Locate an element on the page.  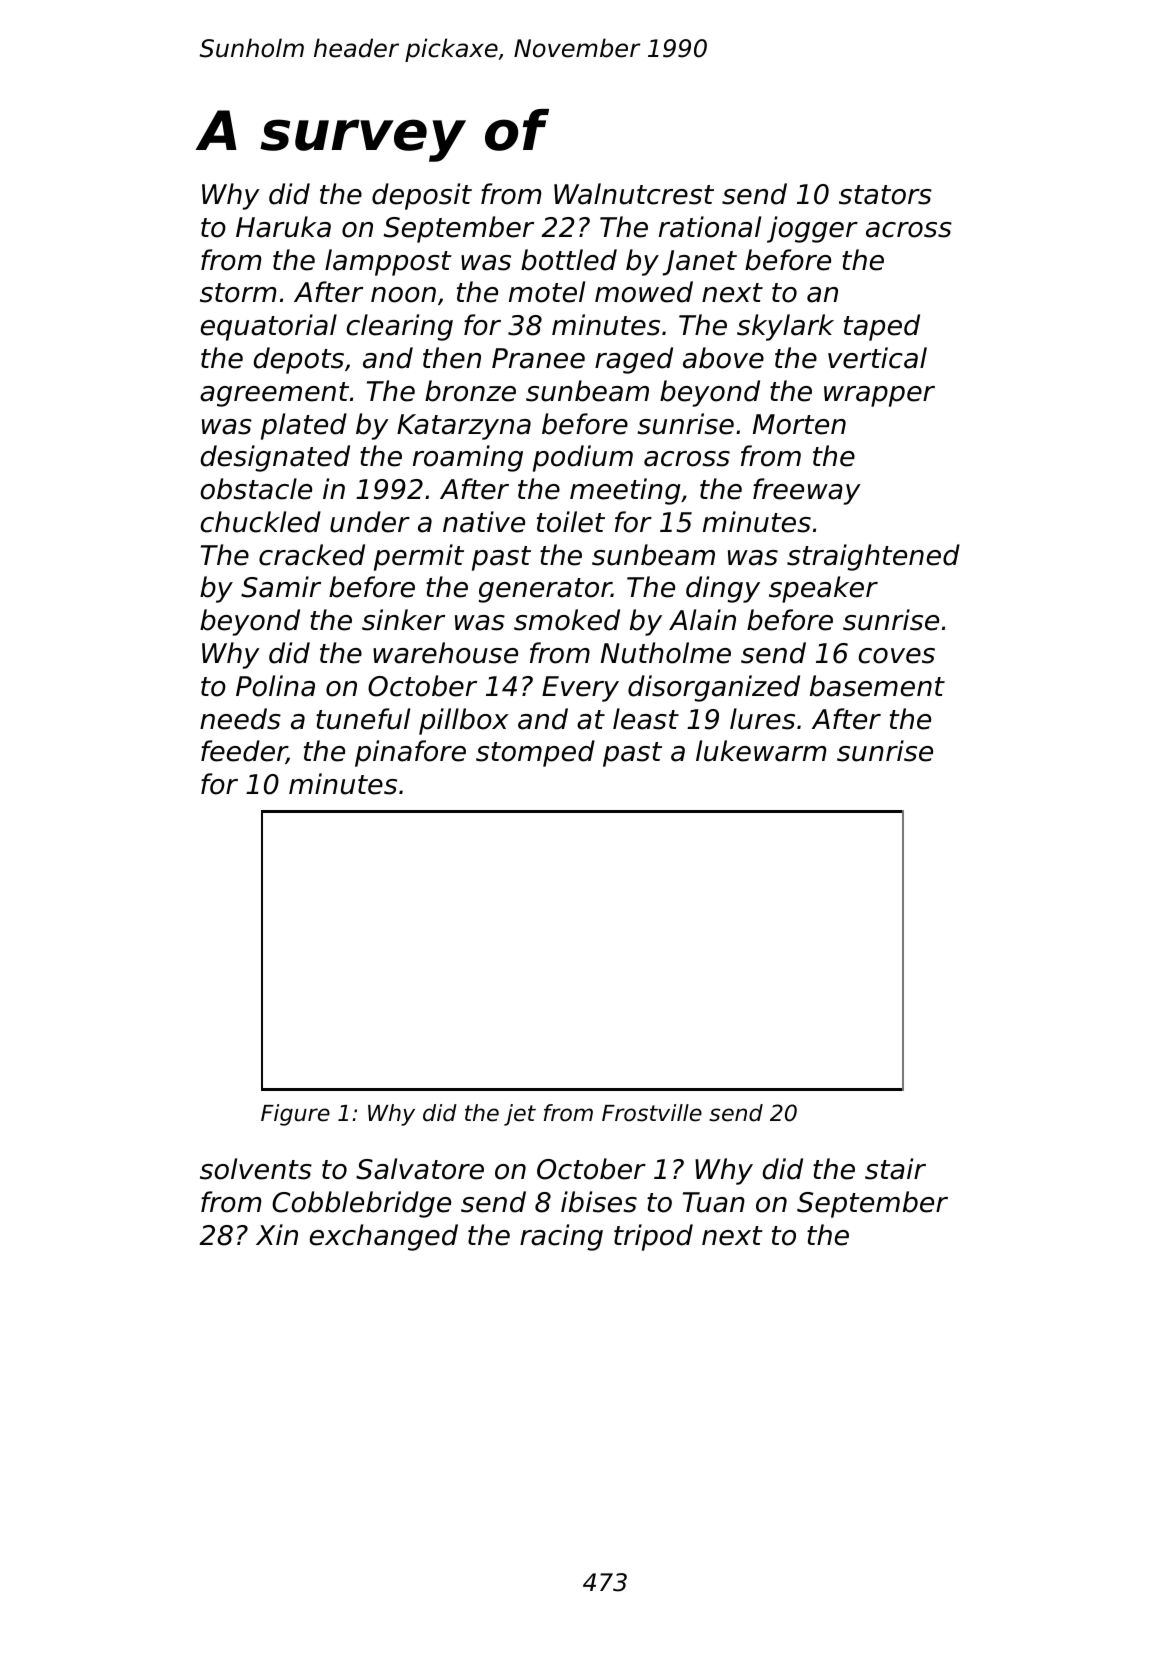
bottled is located at coordinates (569, 260).
